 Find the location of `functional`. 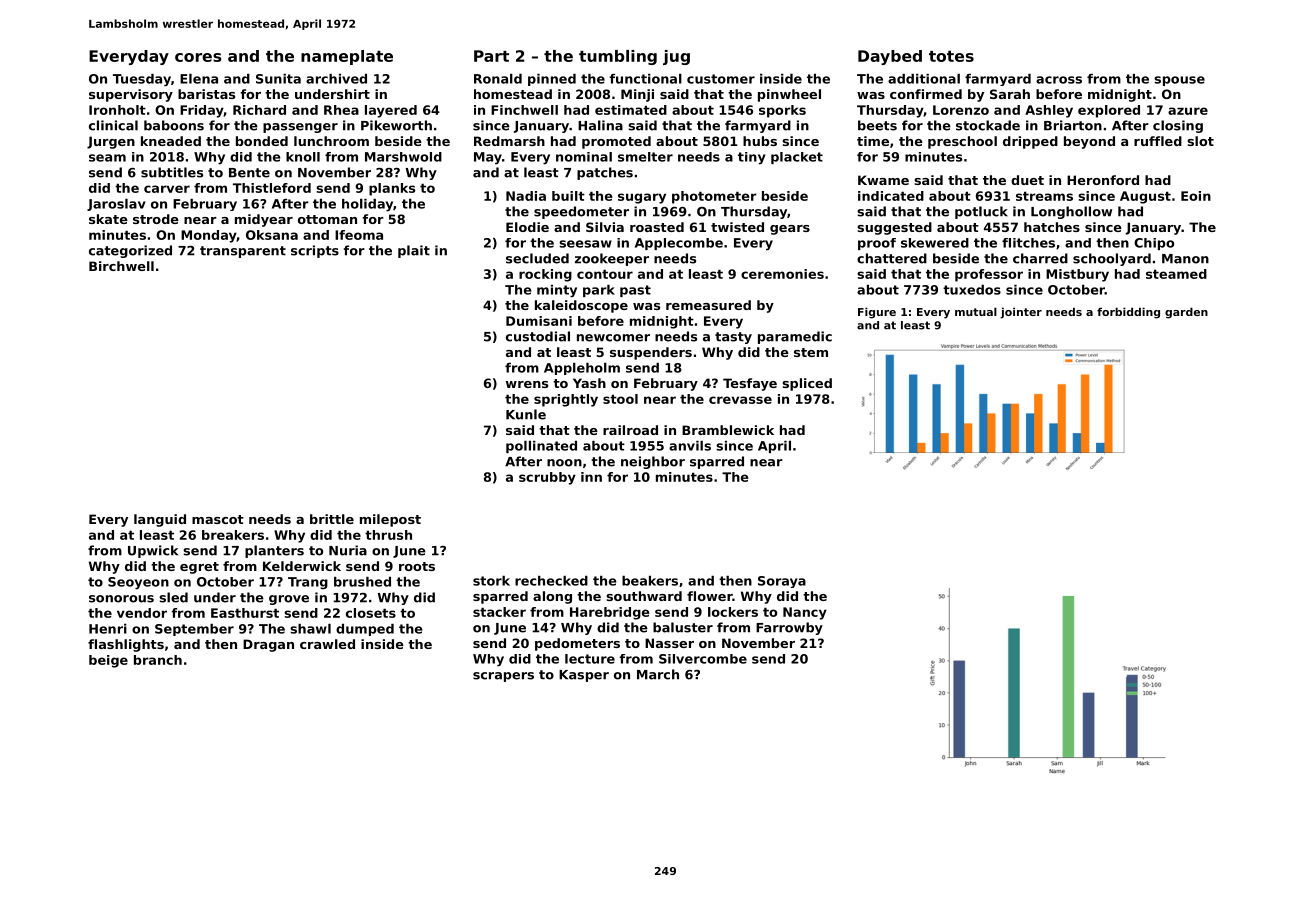

functional is located at coordinates (645, 79).
